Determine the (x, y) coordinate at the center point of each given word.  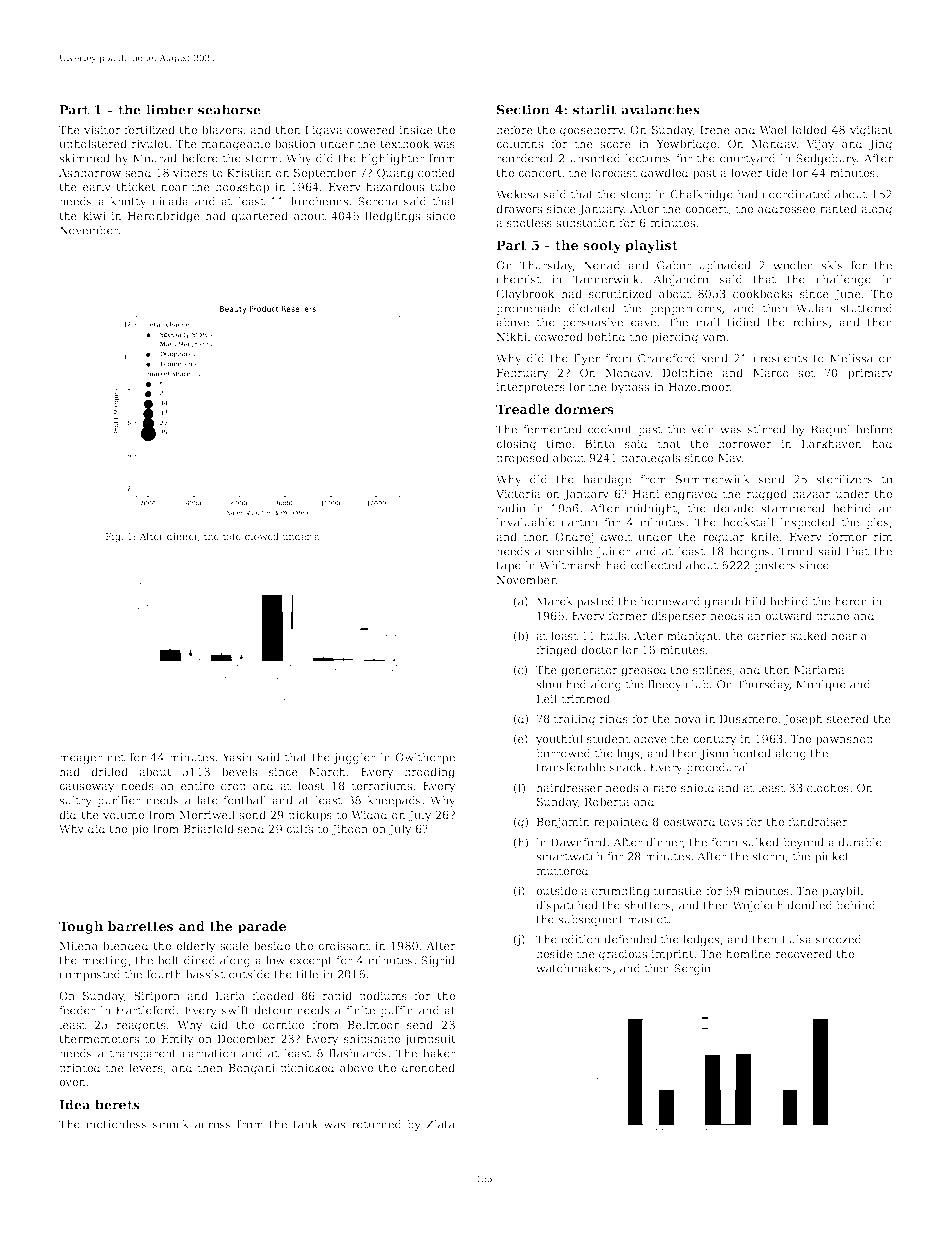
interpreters (530, 388)
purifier (119, 801)
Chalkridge (701, 195)
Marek (554, 601)
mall (708, 322)
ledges (701, 940)
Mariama (819, 669)
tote (232, 536)
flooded (273, 995)
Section (523, 109)
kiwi (94, 215)
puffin (397, 1011)
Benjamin (563, 823)
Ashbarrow (90, 172)
